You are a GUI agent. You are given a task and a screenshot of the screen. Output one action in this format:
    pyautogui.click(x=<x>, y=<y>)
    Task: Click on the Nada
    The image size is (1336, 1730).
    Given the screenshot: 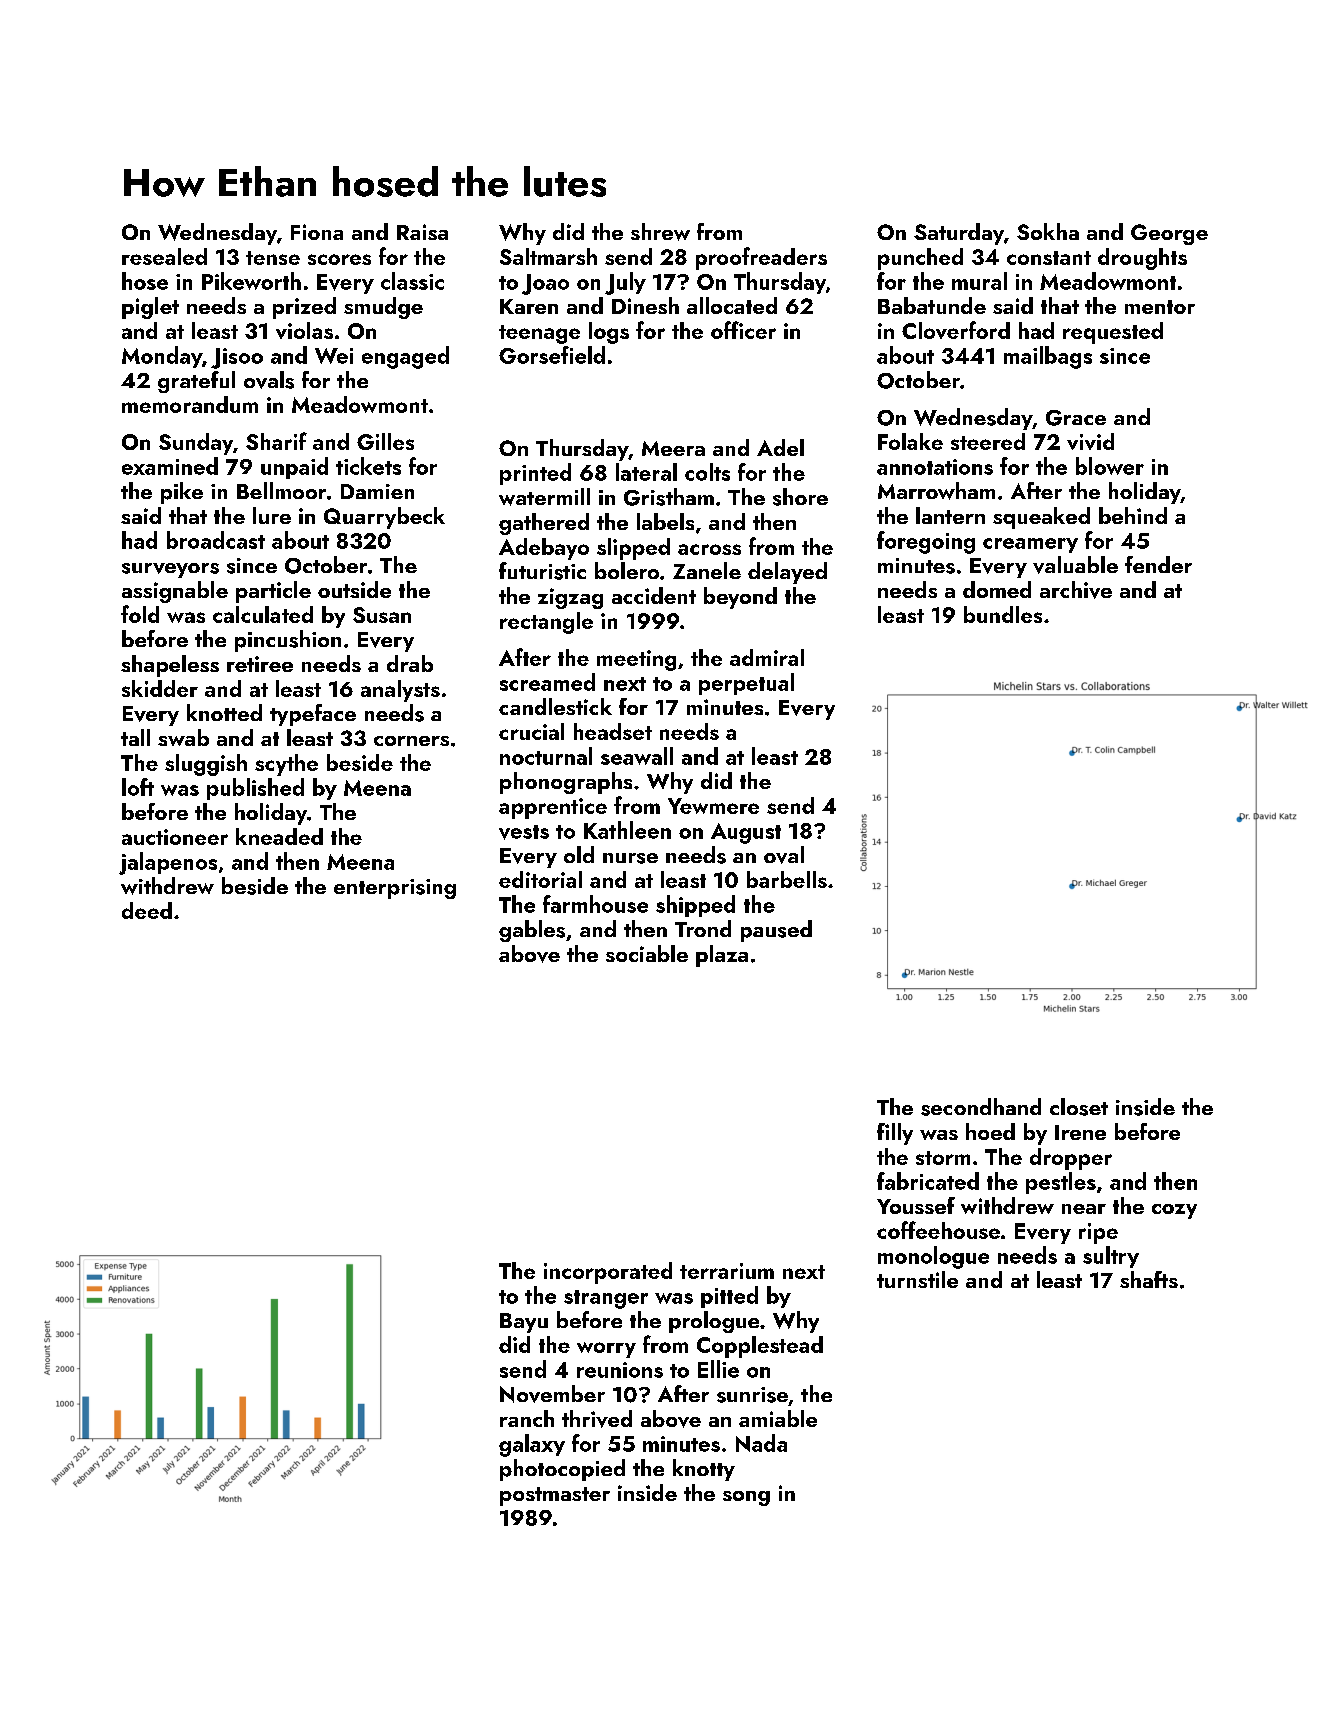 What is the action you would take?
    pyautogui.click(x=761, y=1443)
